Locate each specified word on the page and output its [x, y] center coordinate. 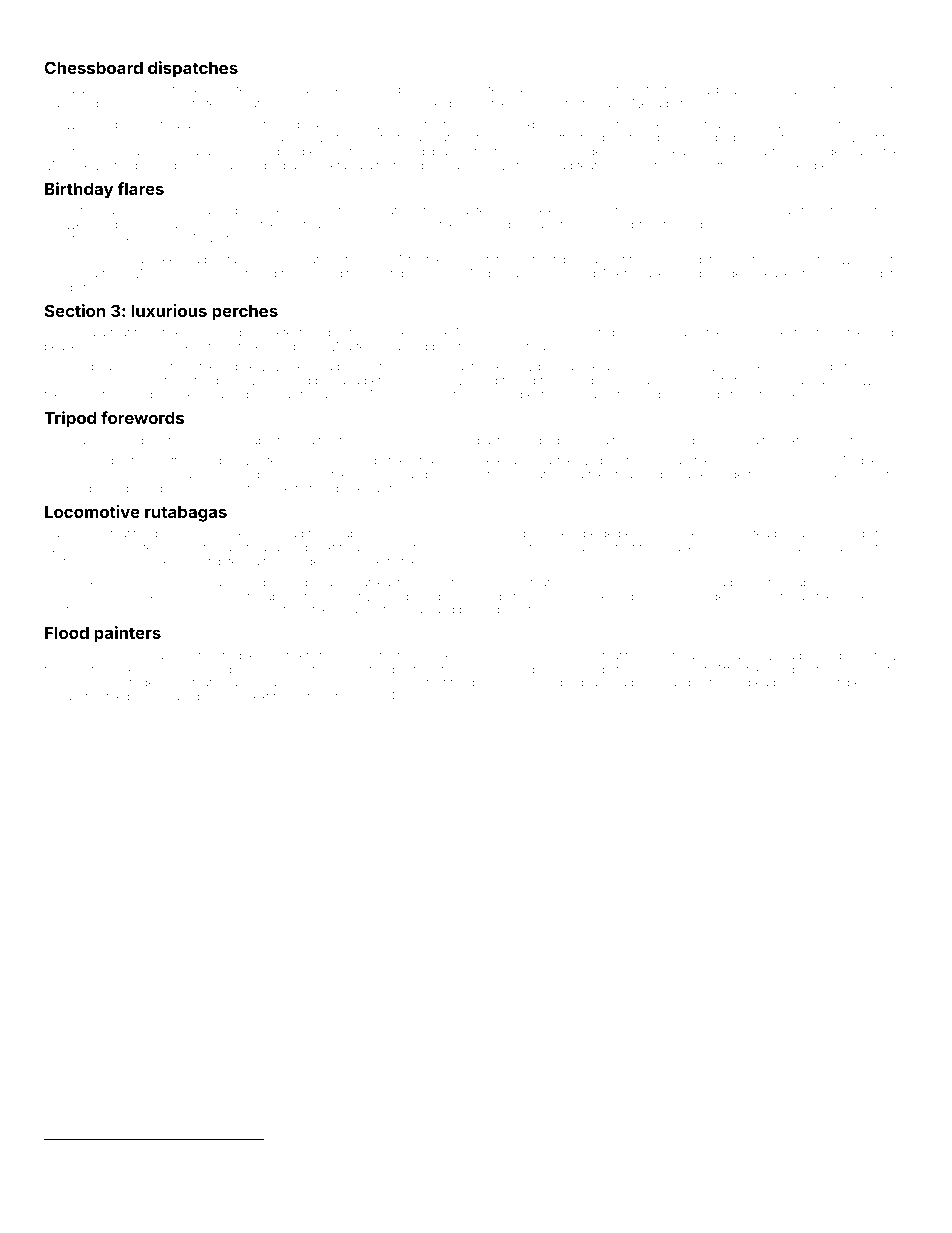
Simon [871, 124]
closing [493, 1172]
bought [737, 1161]
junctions [617, 91]
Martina [159, 124]
